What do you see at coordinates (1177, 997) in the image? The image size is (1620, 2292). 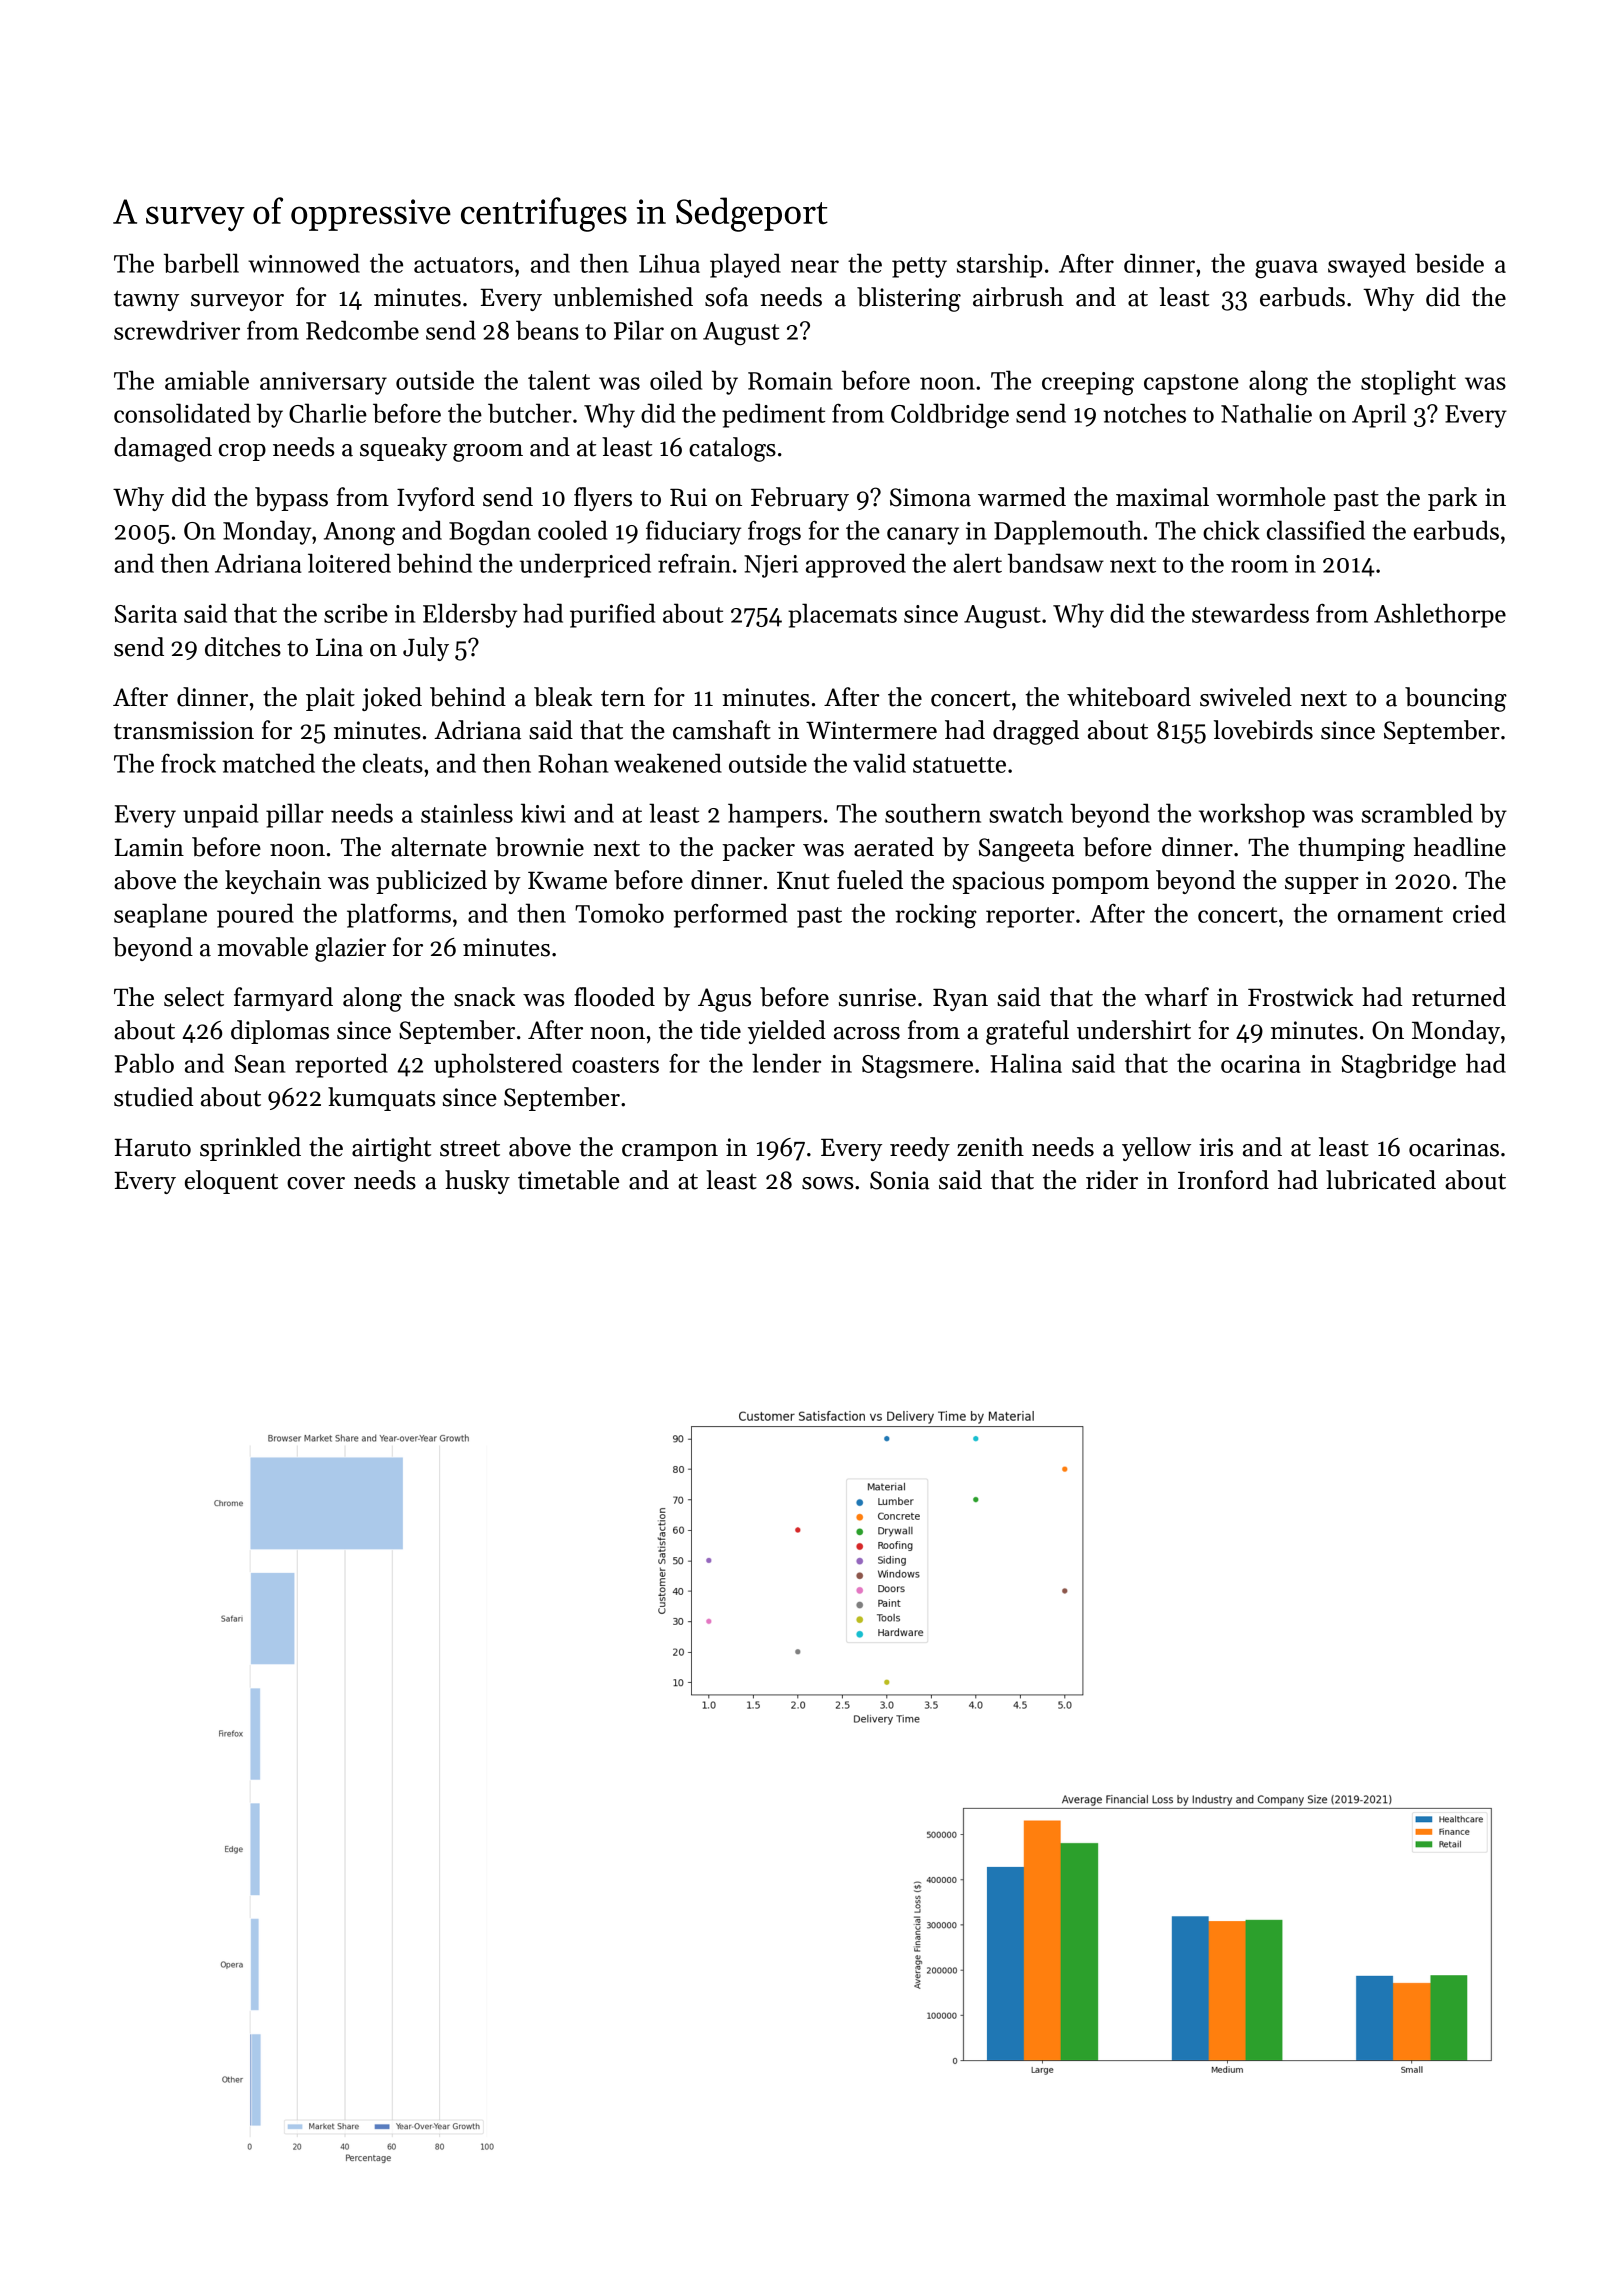 I see `wharf` at bounding box center [1177, 997].
